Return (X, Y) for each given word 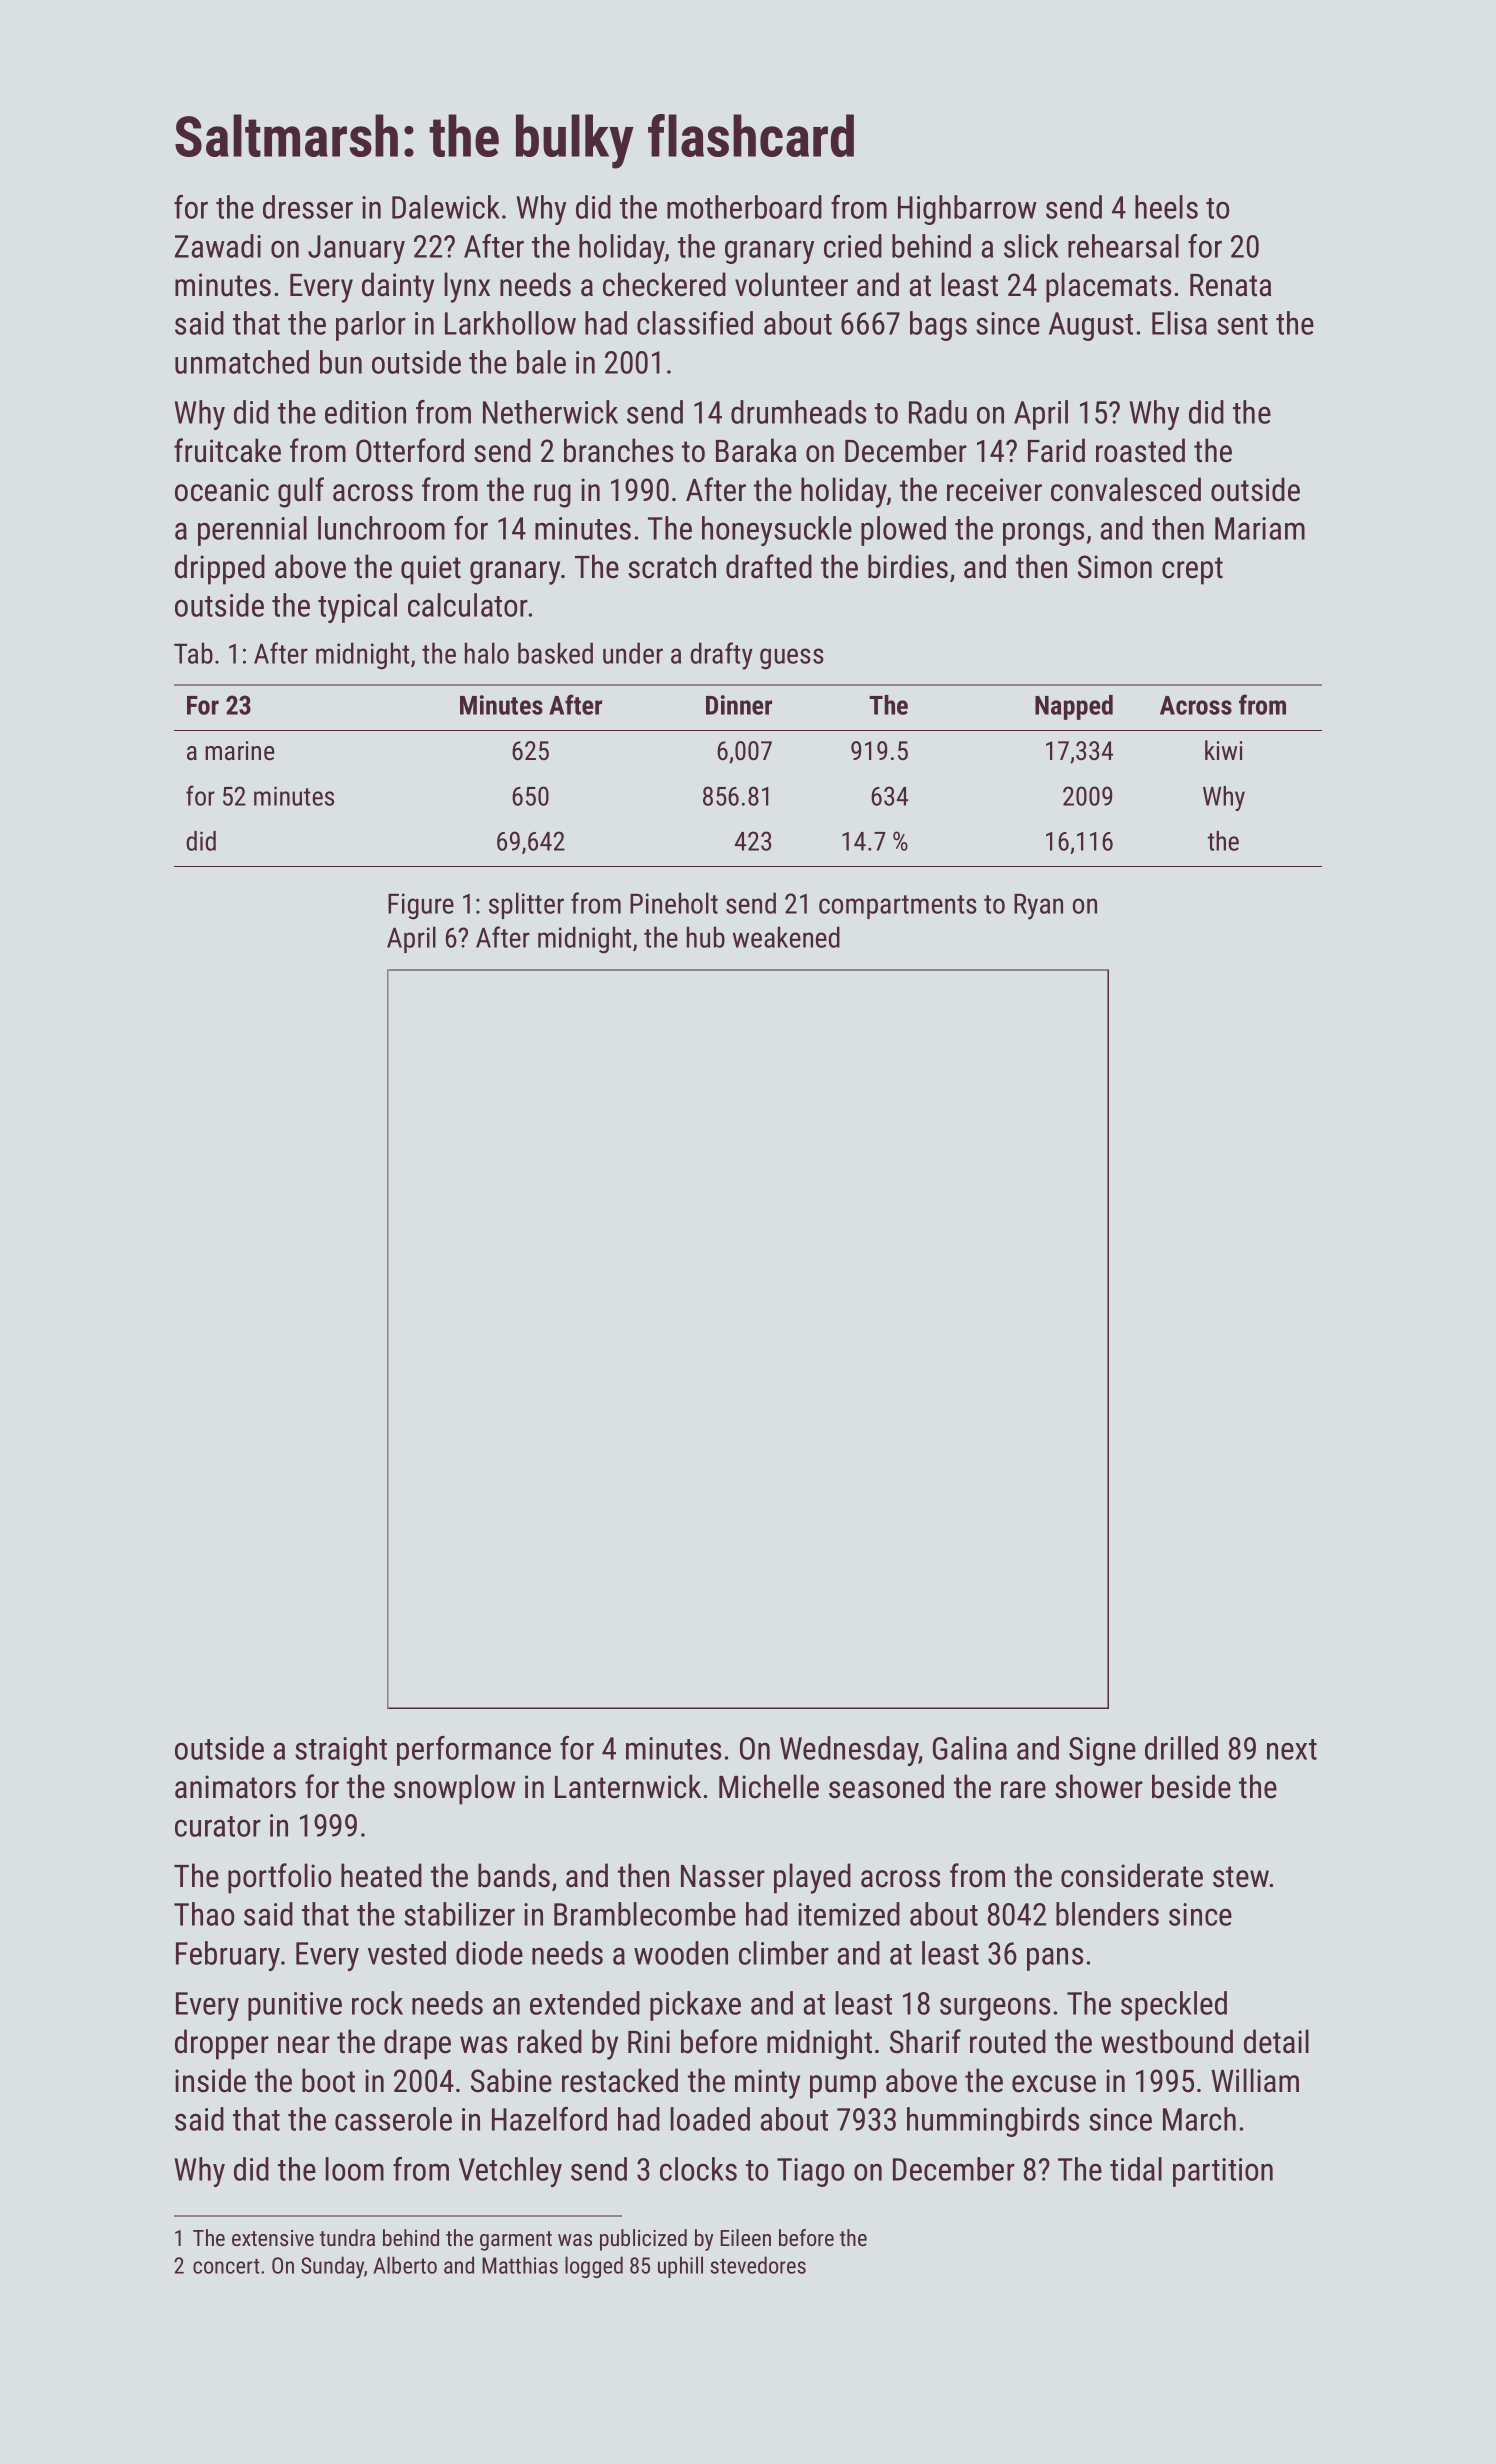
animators (235, 1787)
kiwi (1224, 750)
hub (706, 937)
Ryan (1038, 907)
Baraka (756, 450)
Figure (421, 906)
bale (541, 362)
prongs (1043, 534)
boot (328, 2080)
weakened (786, 937)
